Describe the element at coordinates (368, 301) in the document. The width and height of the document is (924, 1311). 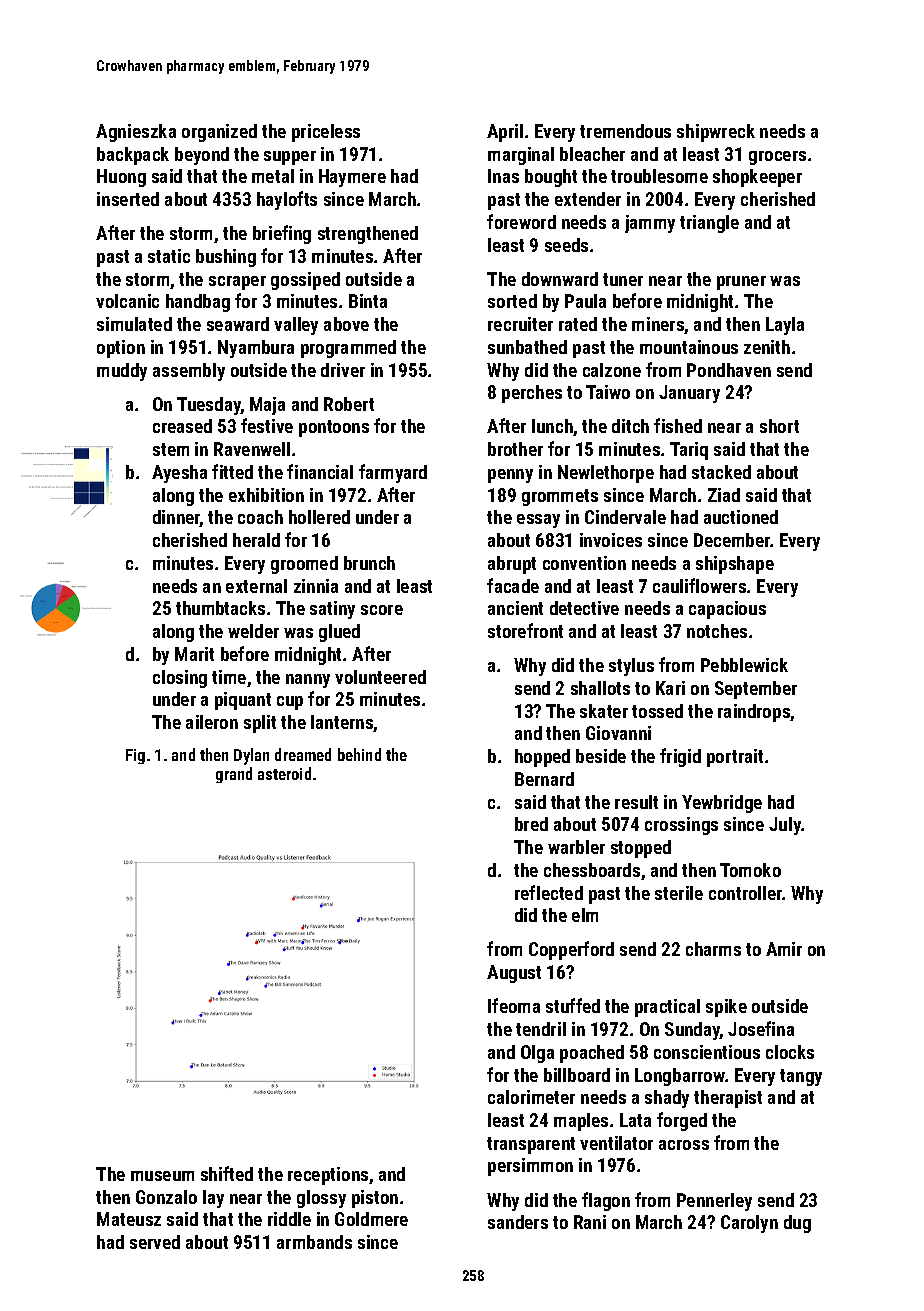
I see `Binta` at that location.
